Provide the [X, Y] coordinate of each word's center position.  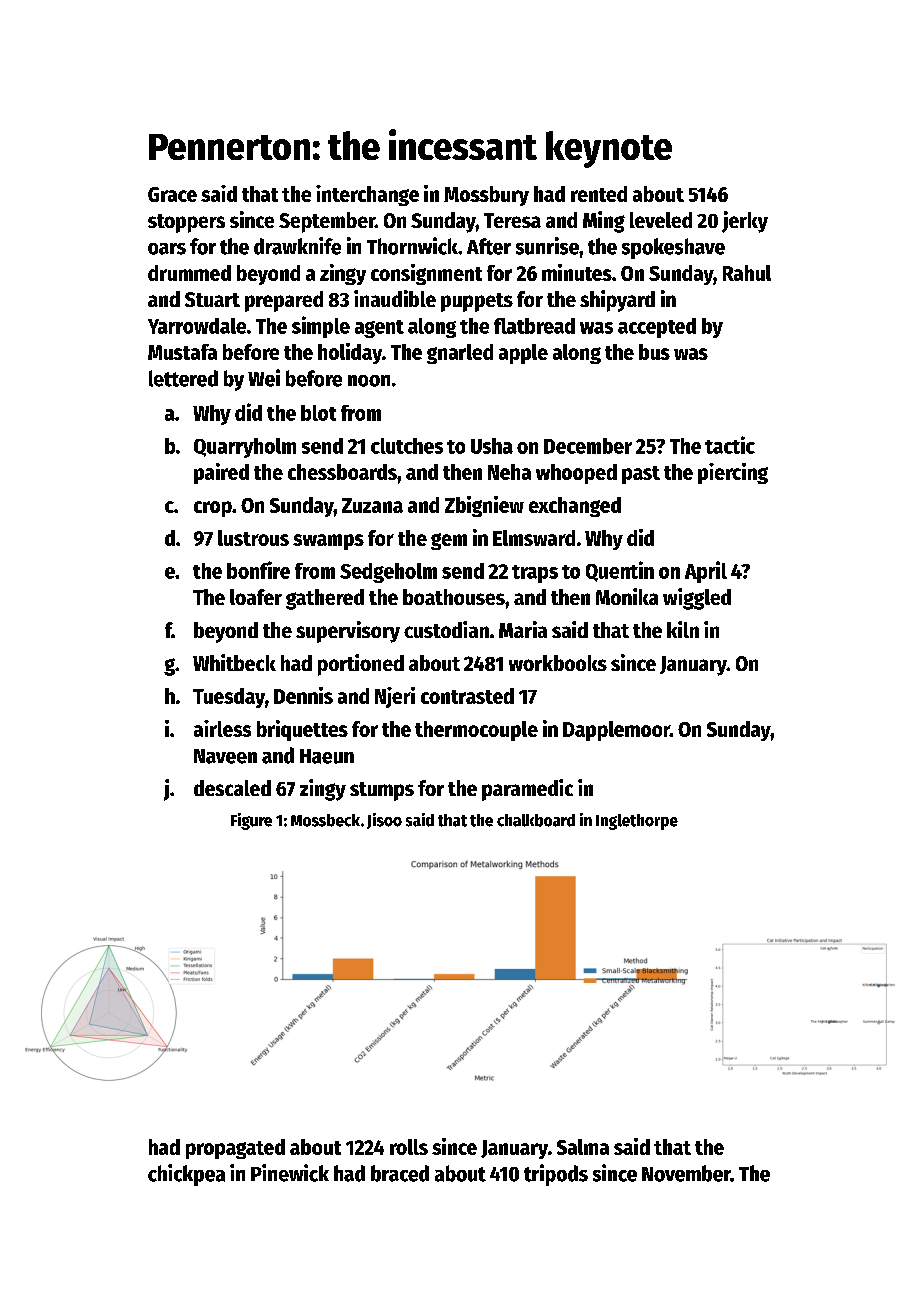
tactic [730, 445]
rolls [409, 1147]
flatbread [534, 326]
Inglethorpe [637, 822]
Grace [172, 194]
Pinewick [290, 1173]
